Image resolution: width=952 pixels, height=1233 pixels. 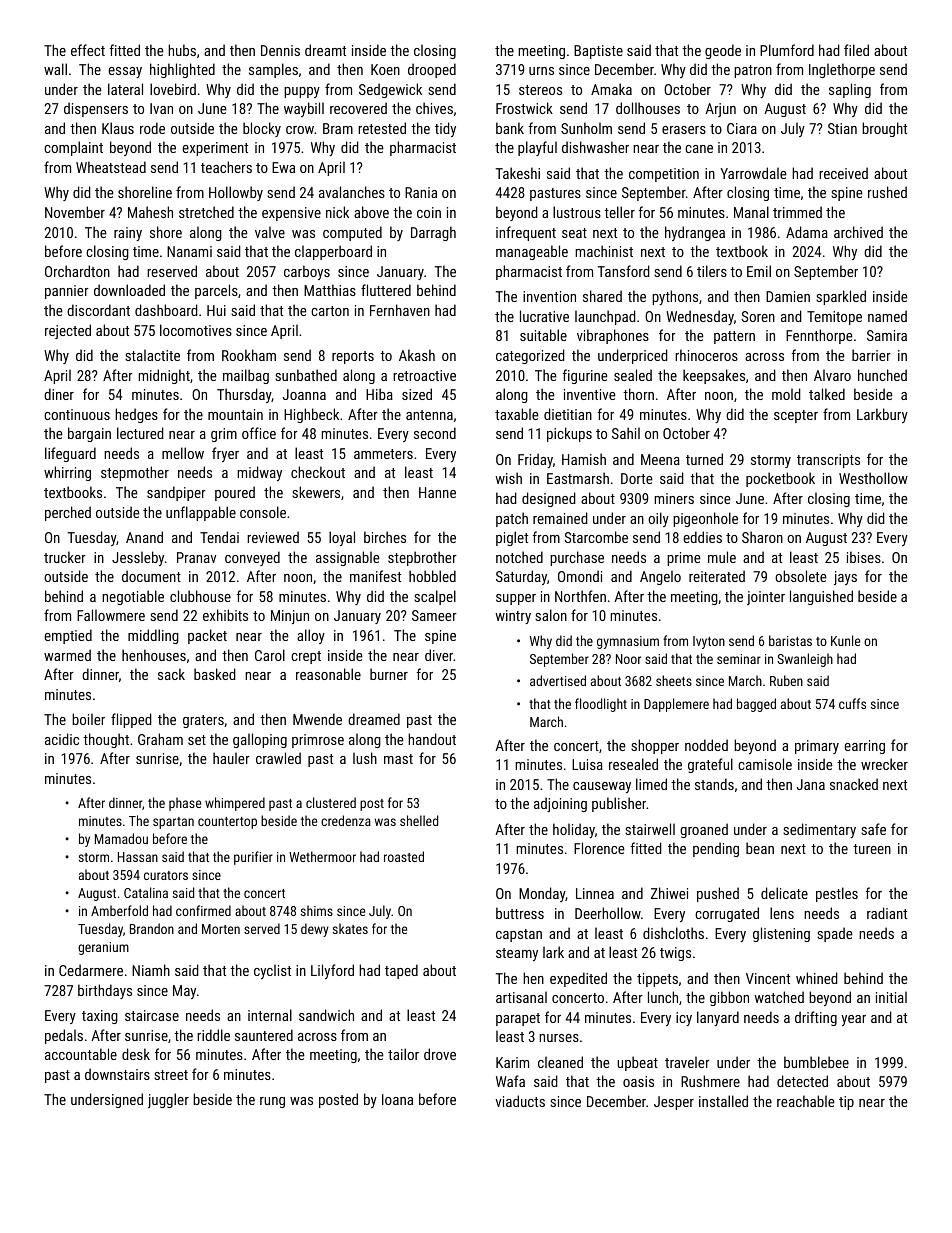 What do you see at coordinates (801, 576) in the document?
I see `obsolete` at bounding box center [801, 576].
